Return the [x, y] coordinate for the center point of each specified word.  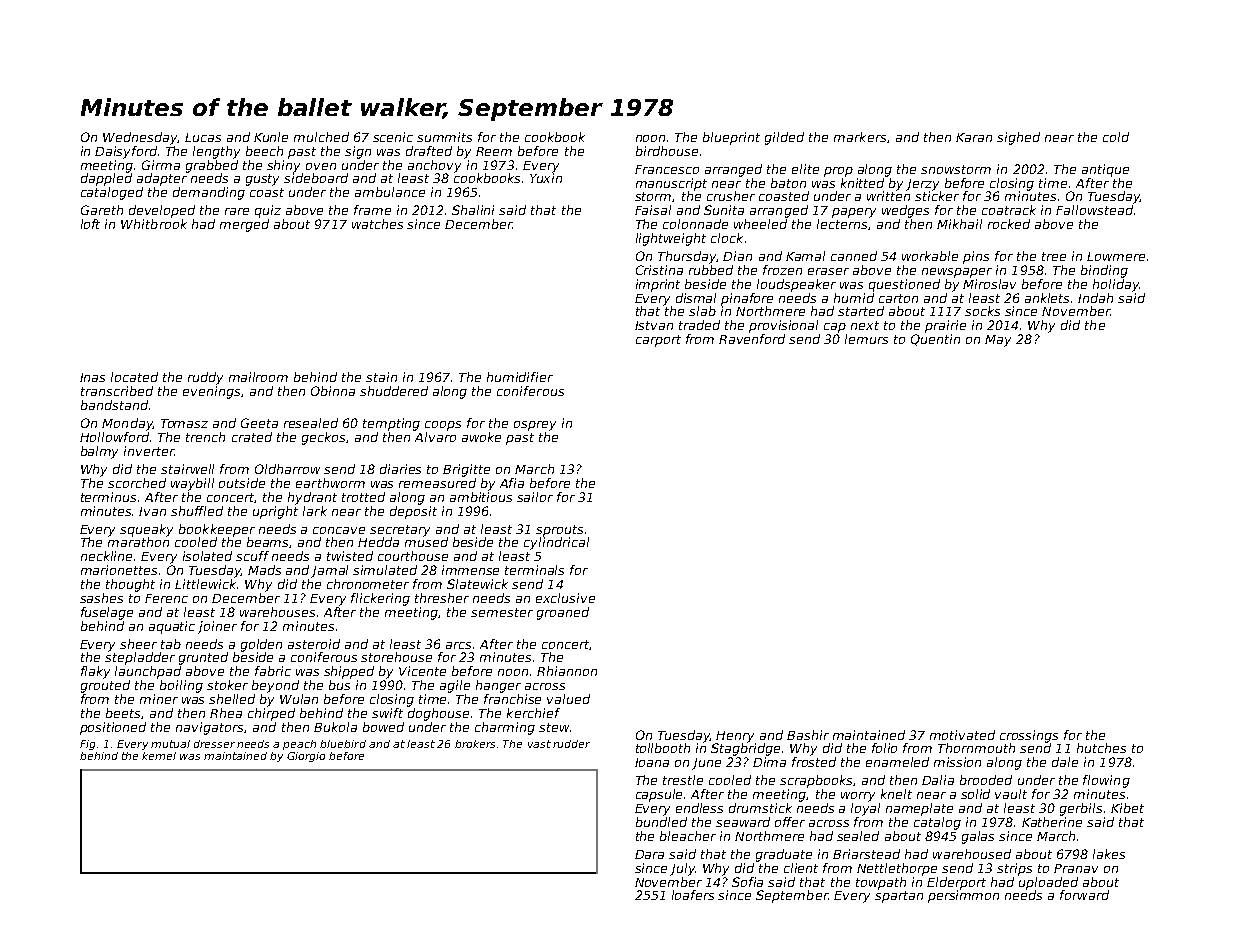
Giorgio [306, 757]
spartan [899, 897]
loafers [693, 895]
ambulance [390, 192]
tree [1054, 256]
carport [658, 341]
